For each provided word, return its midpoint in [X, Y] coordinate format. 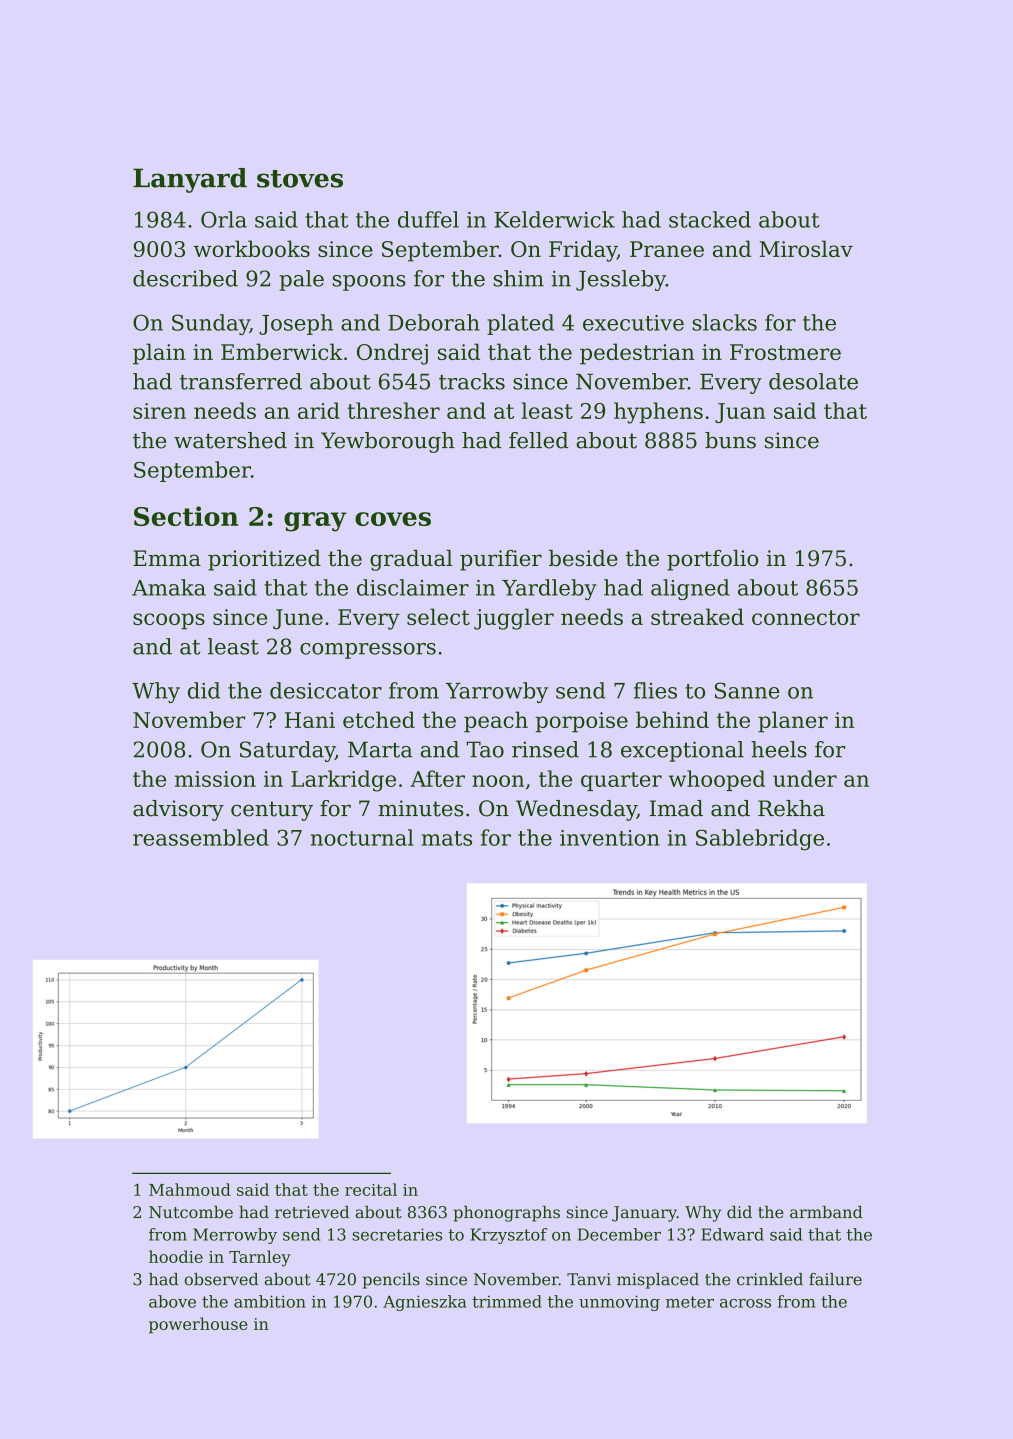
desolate [813, 381]
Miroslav [806, 248]
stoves [300, 179]
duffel [428, 219]
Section [186, 516]
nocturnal [362, 837]
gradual [411, 560]
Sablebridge [760, 840]
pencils [391, 1281]
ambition [270, 1301]
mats [447, 838]
